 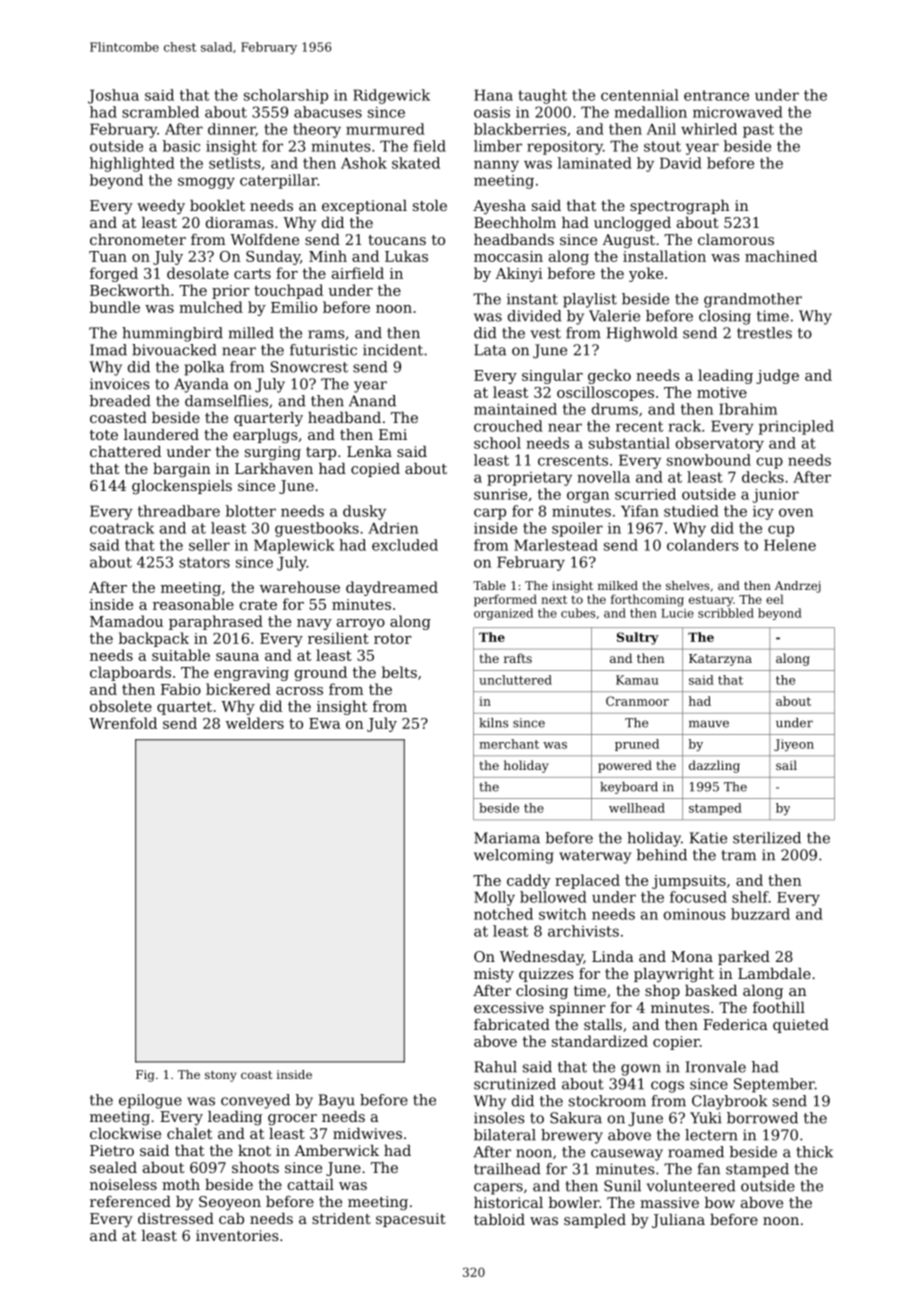 I want to click on Juliana, so click(x=678, y=1221).
